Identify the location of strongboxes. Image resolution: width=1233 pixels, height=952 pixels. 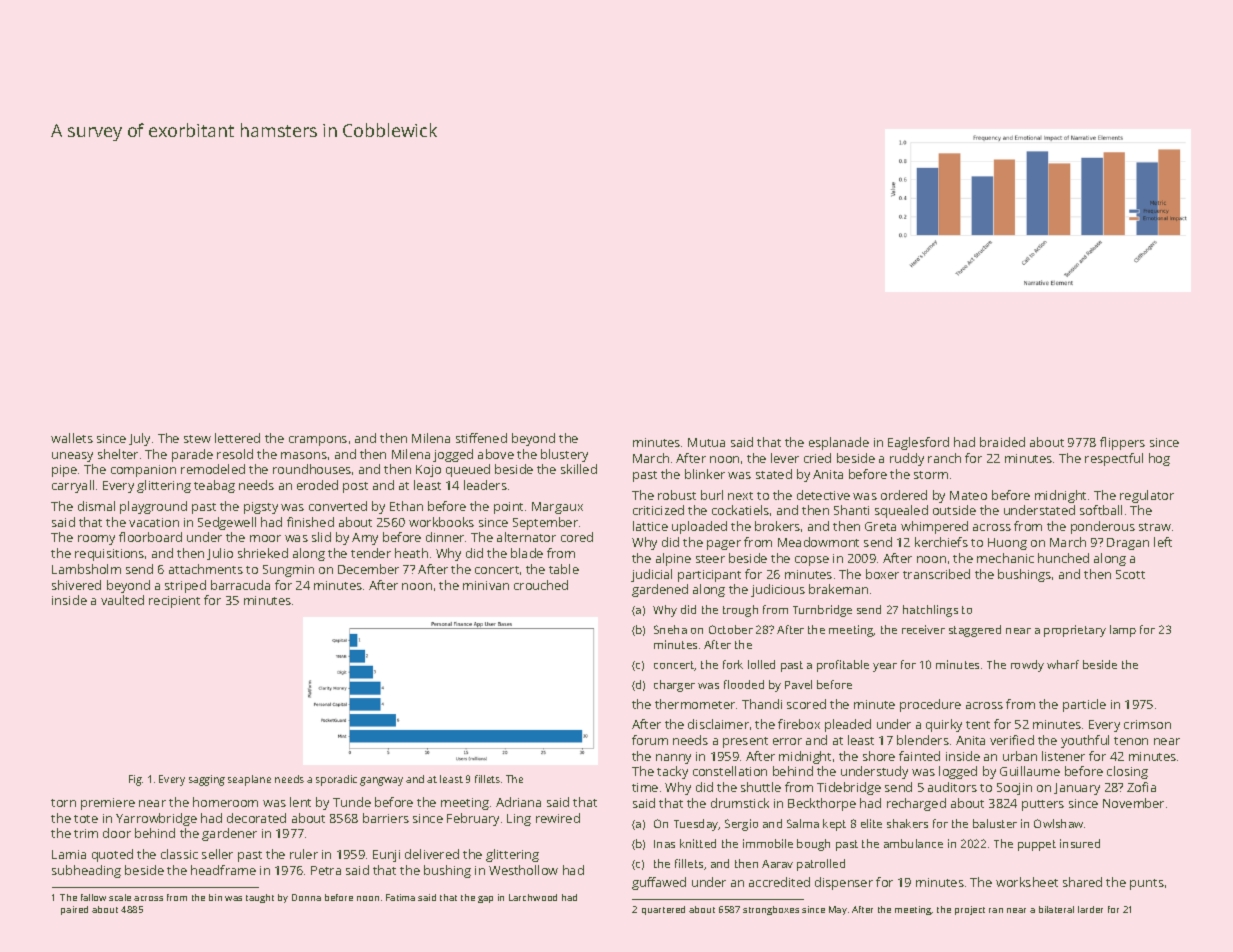
(771, 910).
